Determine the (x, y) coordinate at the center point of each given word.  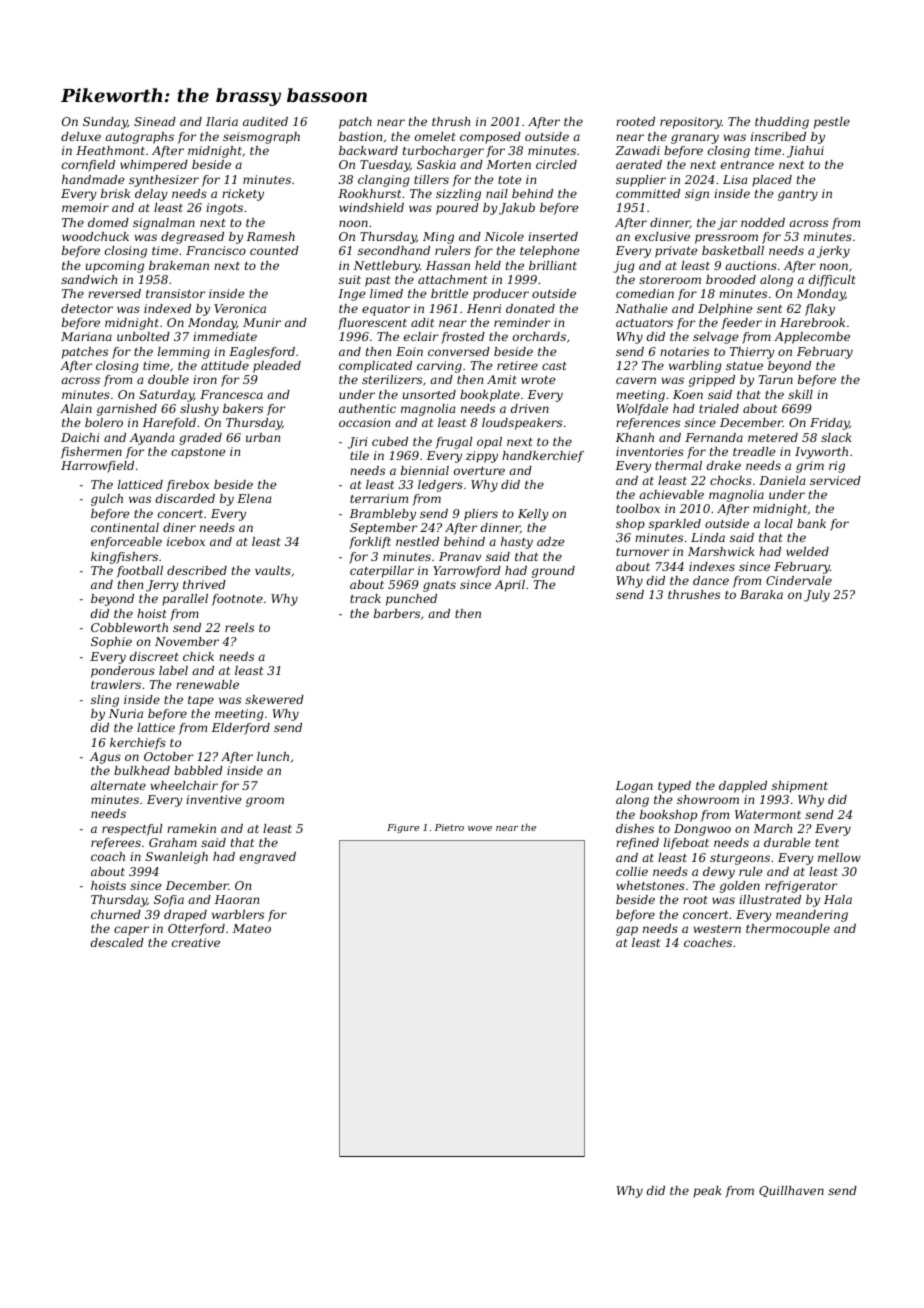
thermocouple (788, 930)
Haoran (237, 899)
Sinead (155, 121)
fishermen (91, 453)
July (817, 596)
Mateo (252, 928)
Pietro (449, 827)
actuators (644, 323)
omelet (435, 136)
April (510, 586)
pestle (832, 123)
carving (439, 367)
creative (196, 942)
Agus (105, 758)
